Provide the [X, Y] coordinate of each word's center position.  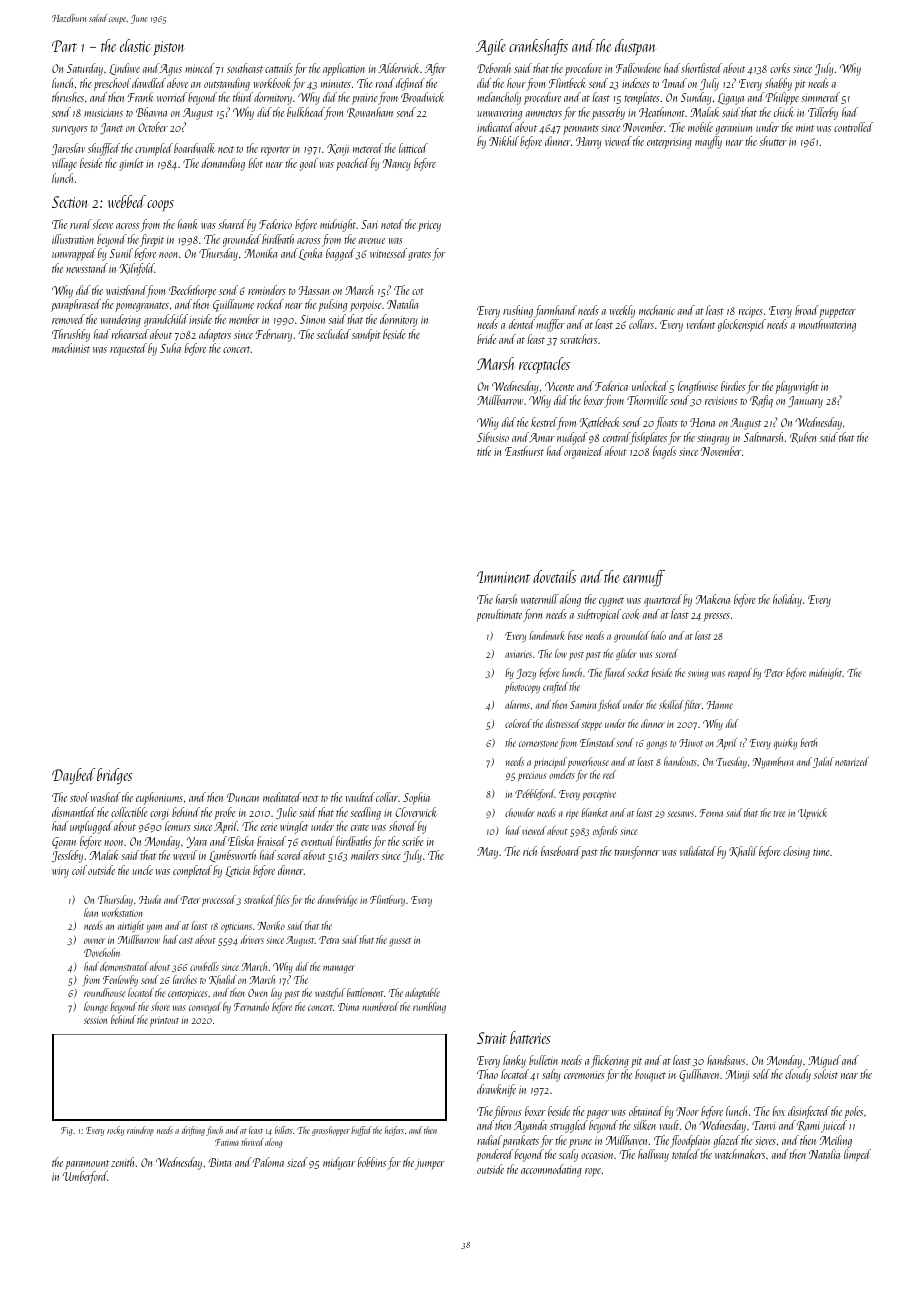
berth [808, 742]
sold [761, 1074]
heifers [394, 1131]
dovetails [554, 576]
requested [128, 349]
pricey [429, 226]
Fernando [251, 1006]
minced [199, 68]
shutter [773, 141]
